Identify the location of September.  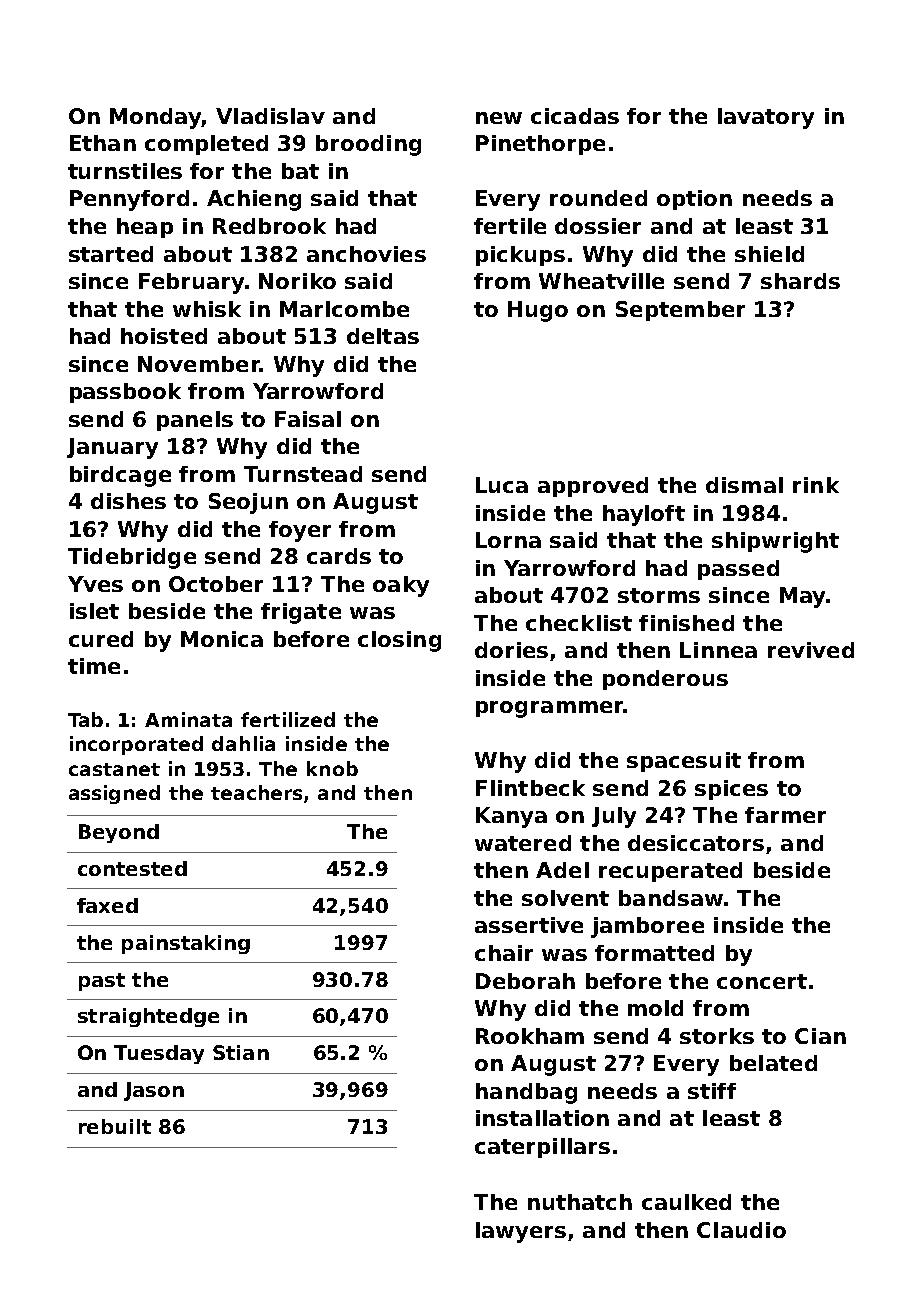
(680, 311).
